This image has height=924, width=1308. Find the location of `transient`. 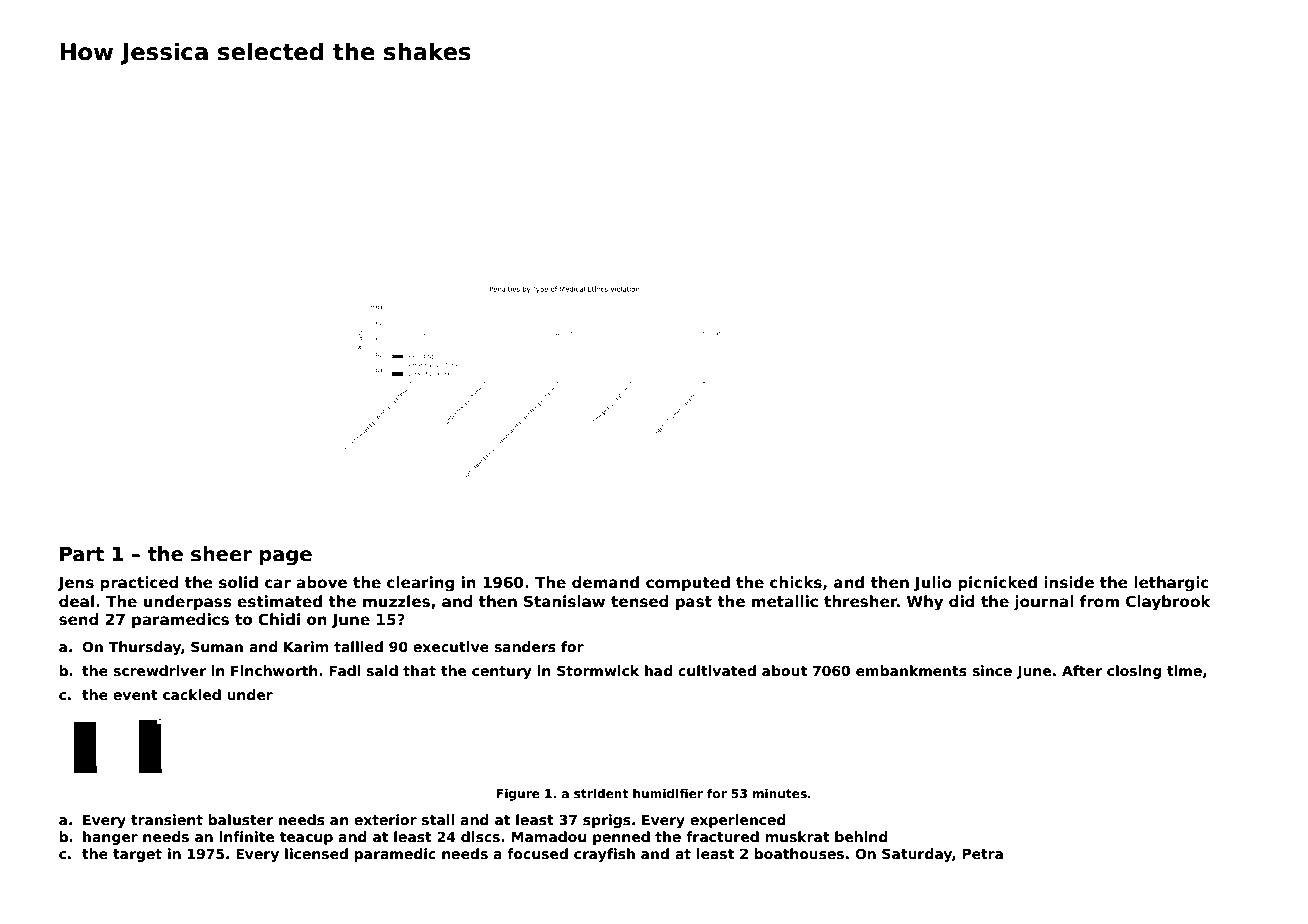

transient is located at coordinates (167, 819).
